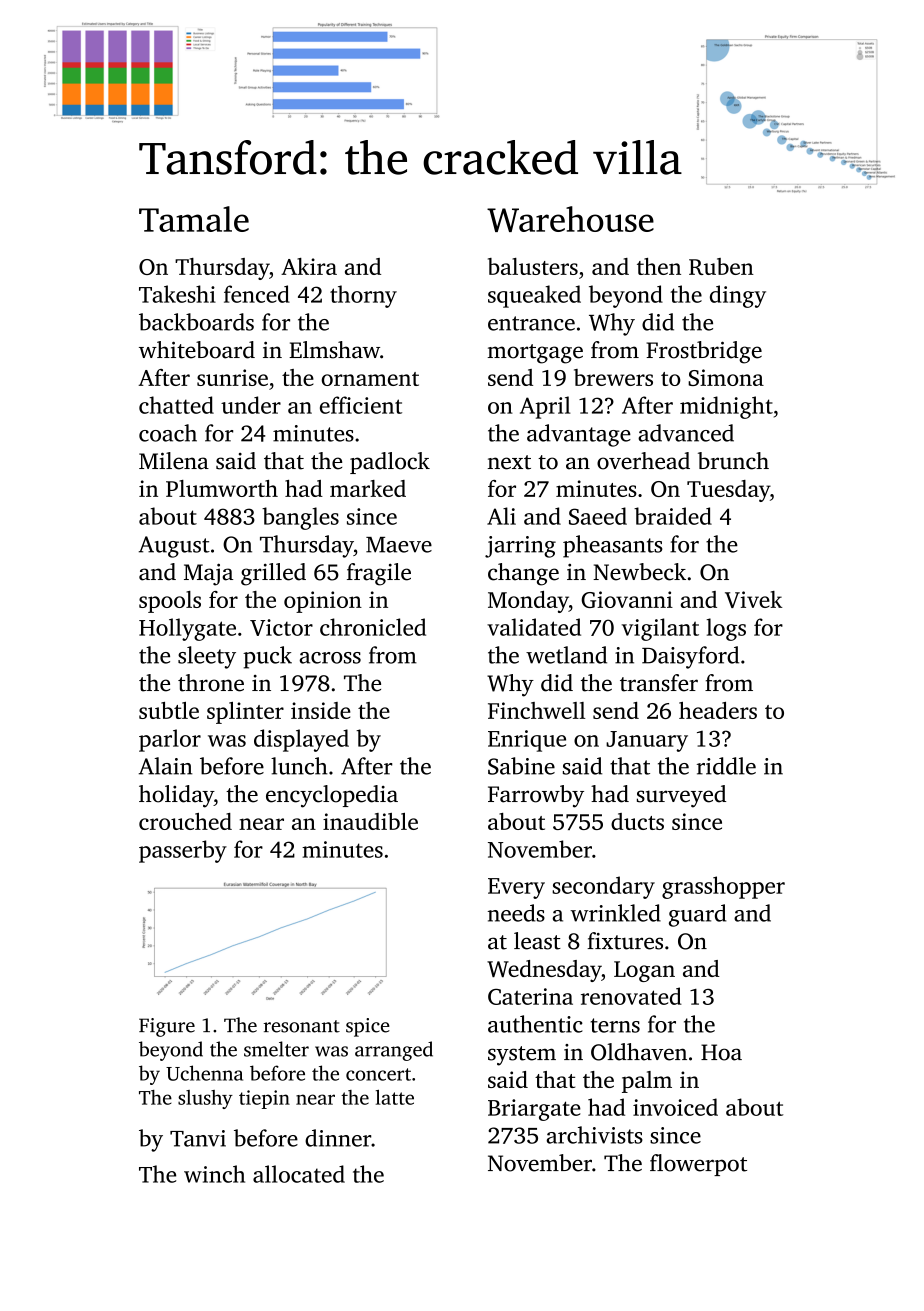  What do you see at coordinates (533, 266) in the image?
I see `balusters` at bounding box center [533, 266].
